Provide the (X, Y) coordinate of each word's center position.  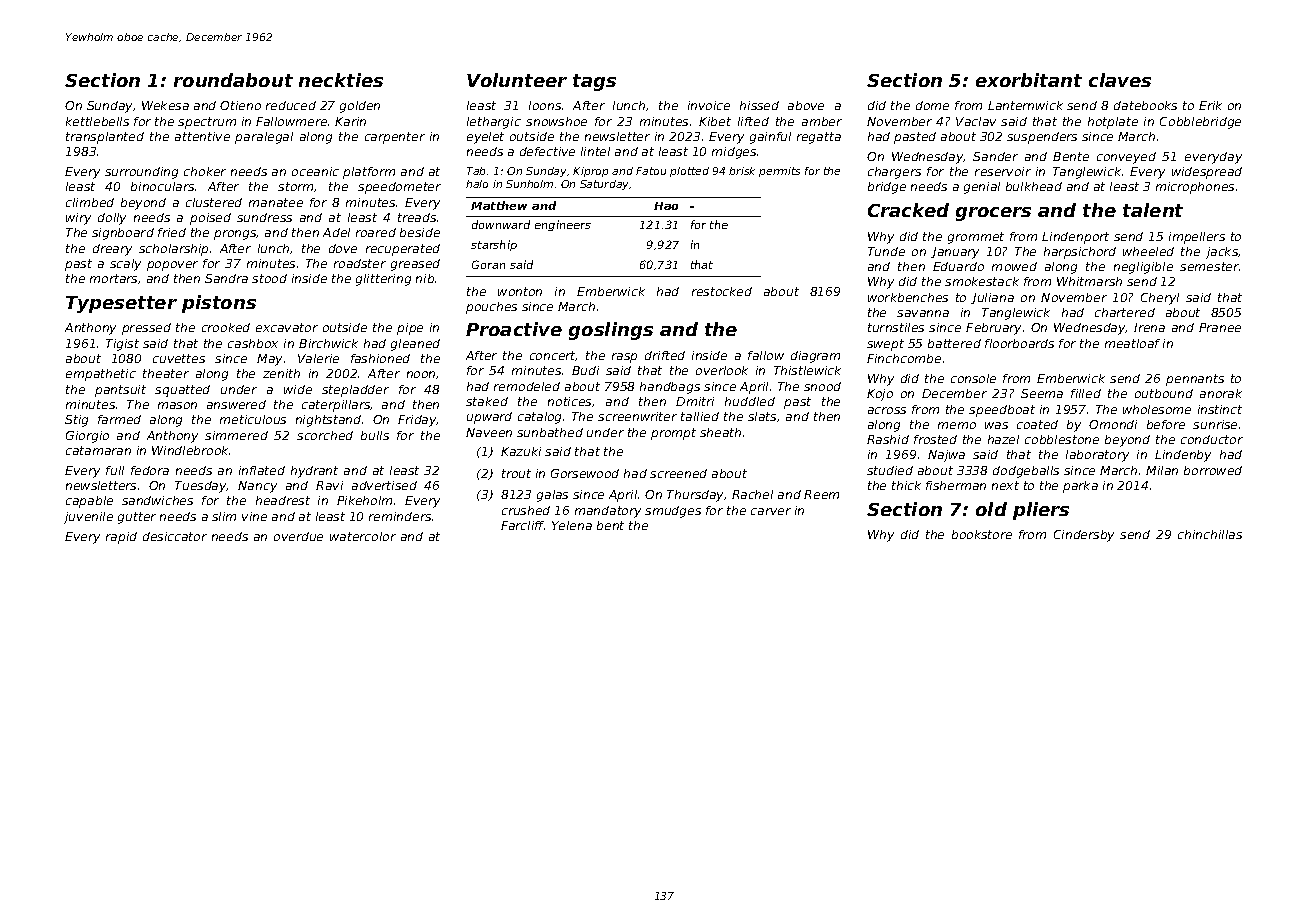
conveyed (1126, 158)
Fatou (651, 171)
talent (1153, 210)
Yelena (572, 525)
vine (254, 516)
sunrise (1215, 424)
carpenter (395, 138)
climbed (90, 202)
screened (678, 473)
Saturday (604, 185)
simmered (236, 435)
